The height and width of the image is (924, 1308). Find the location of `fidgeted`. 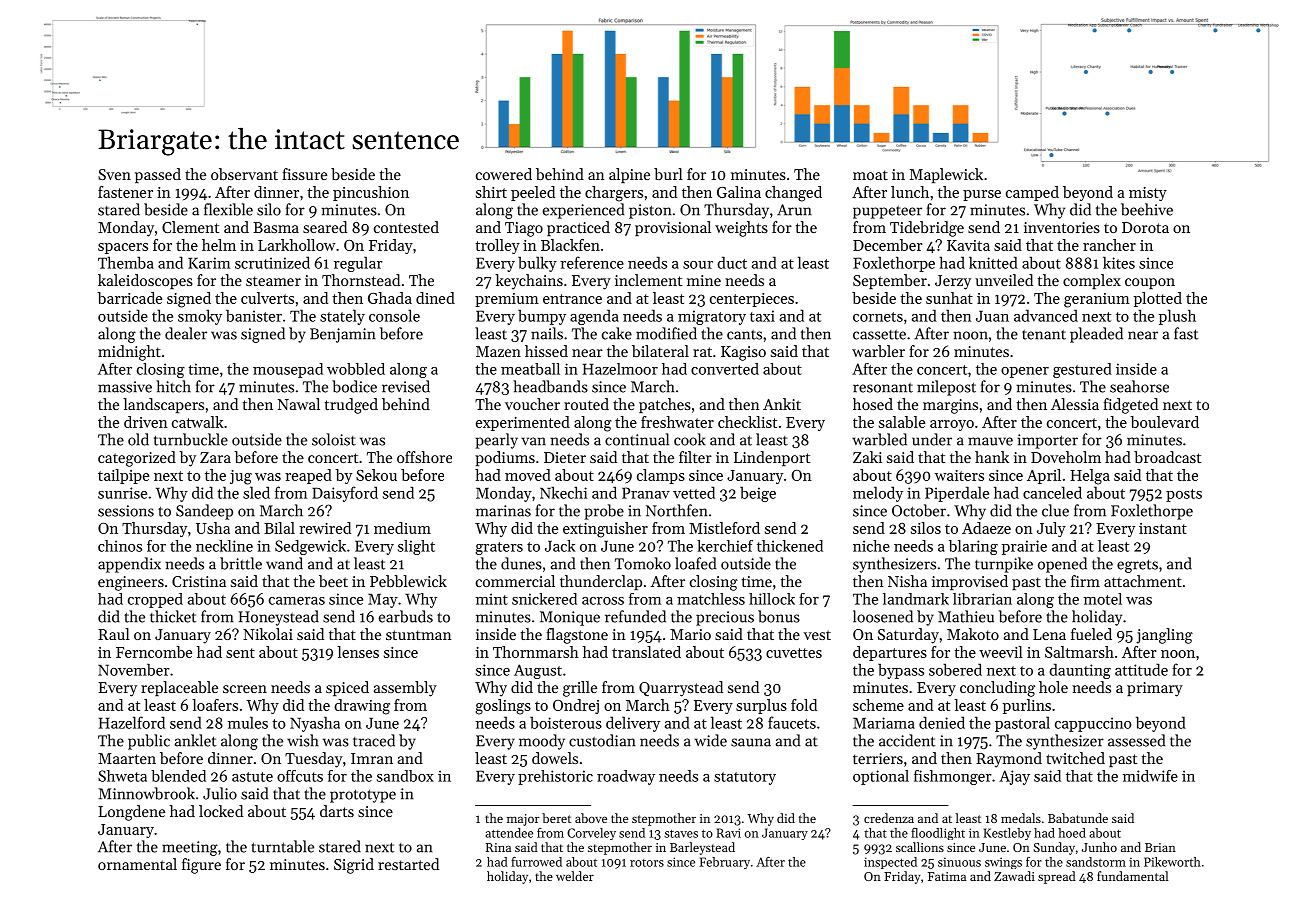

fidgeted is located at coordinates (1130, 406).
